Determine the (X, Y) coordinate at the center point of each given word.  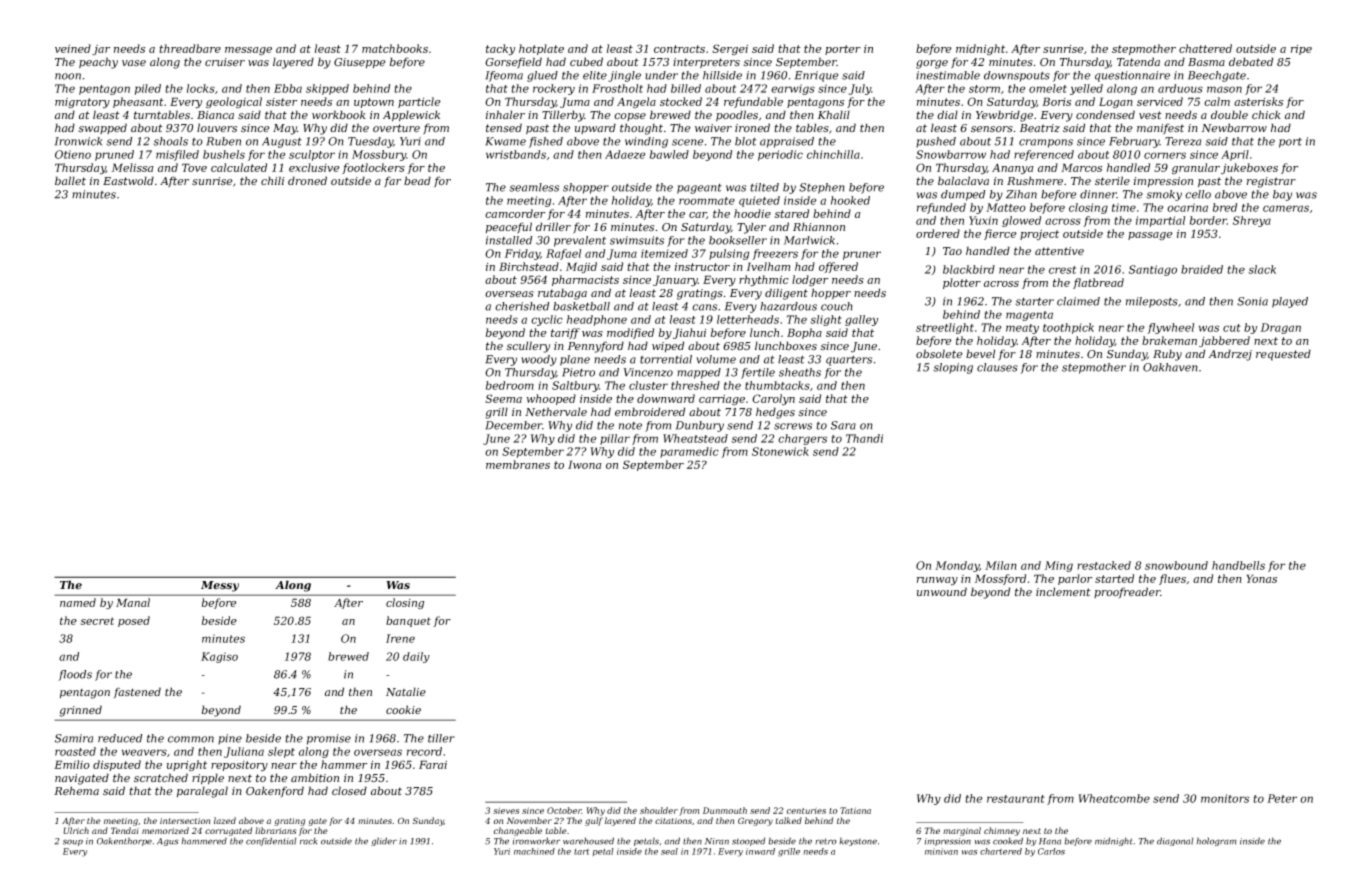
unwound (942, 591)
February (1134, 142)
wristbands (516, 154)
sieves (506, 810)
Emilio (72, 764)
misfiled (177, 155)
